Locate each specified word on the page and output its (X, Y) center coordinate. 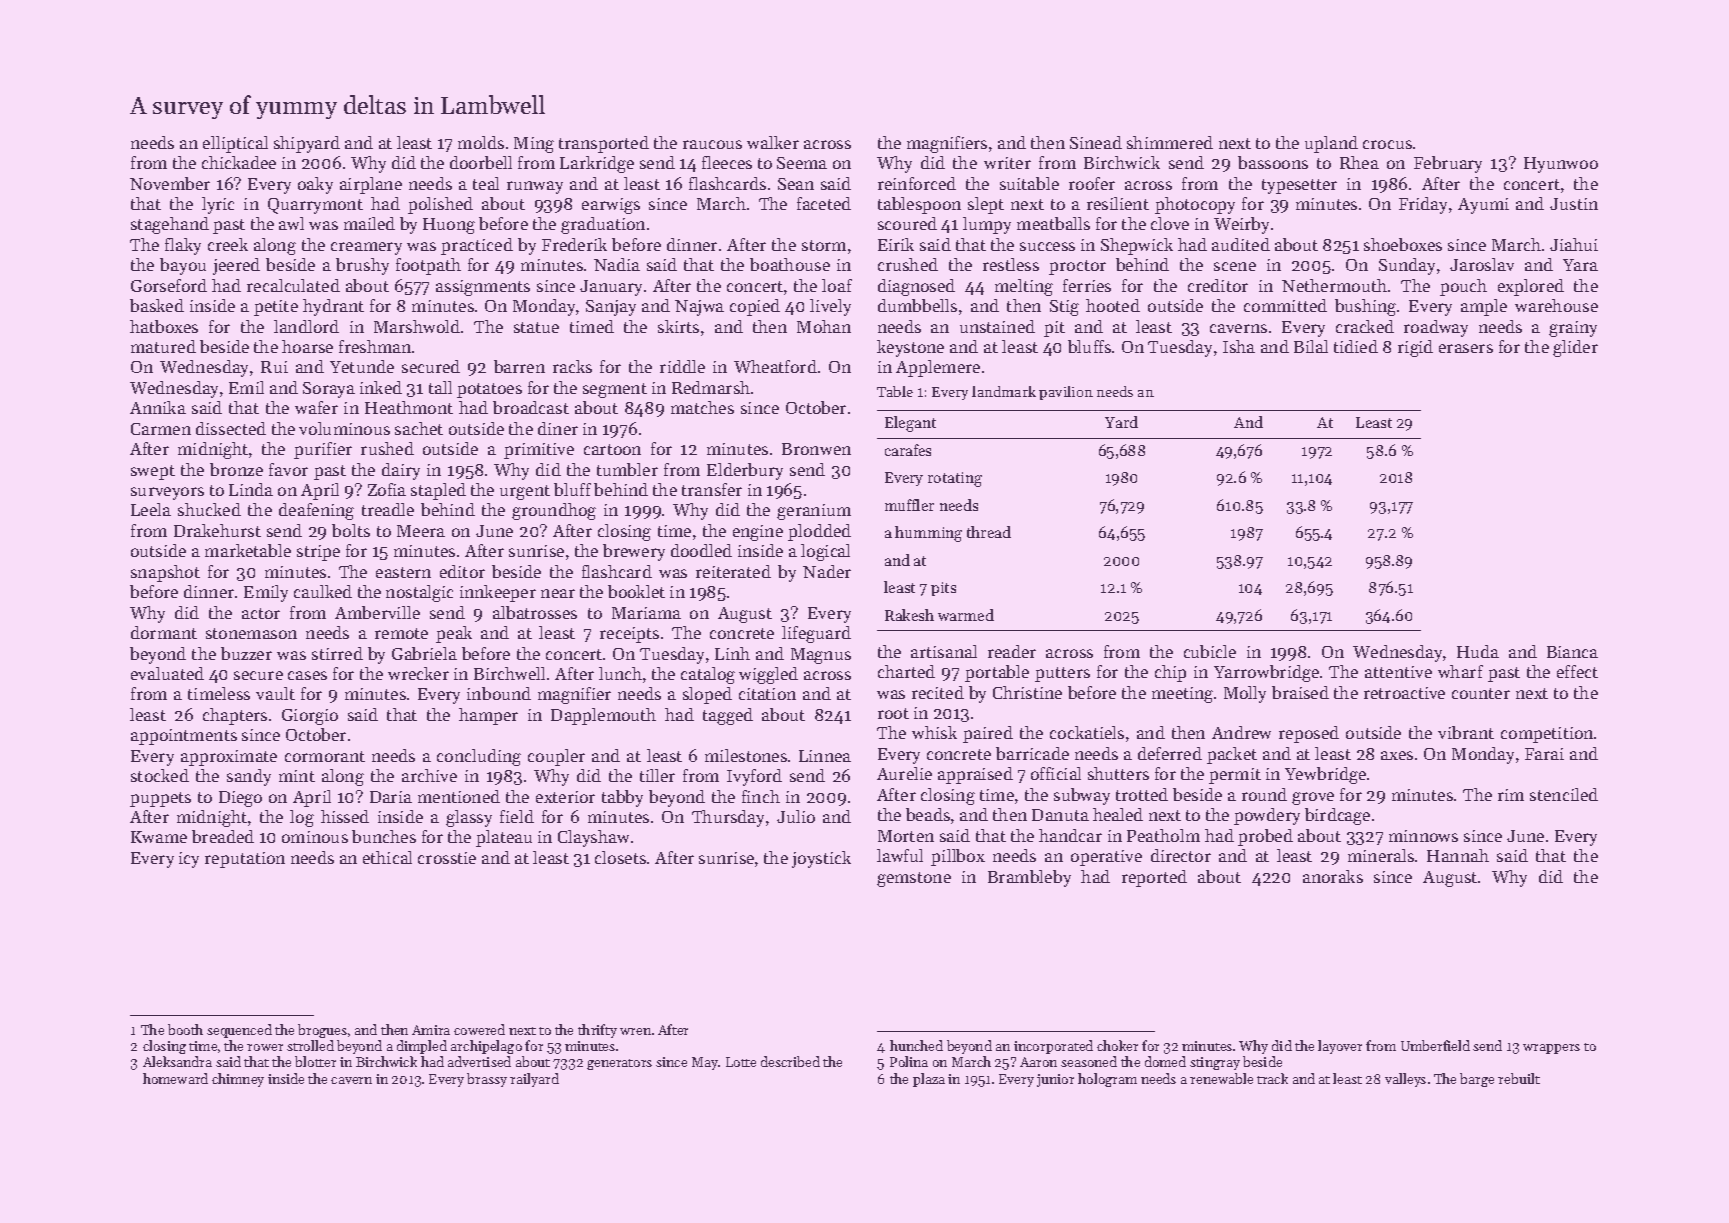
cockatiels (1087, 732)
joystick (821, 859)
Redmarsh (711, 387)
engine (758, 533)
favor (288, 469)
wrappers (1551, 1049)
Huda (1478, 651)
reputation (245, 860)
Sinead (1096, 142)
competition (1547, 735)
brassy (487, 1080)
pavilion (1066, 393)
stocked (160, 775)
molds (481, 142)
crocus (1387, 144)
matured (163, 346)
